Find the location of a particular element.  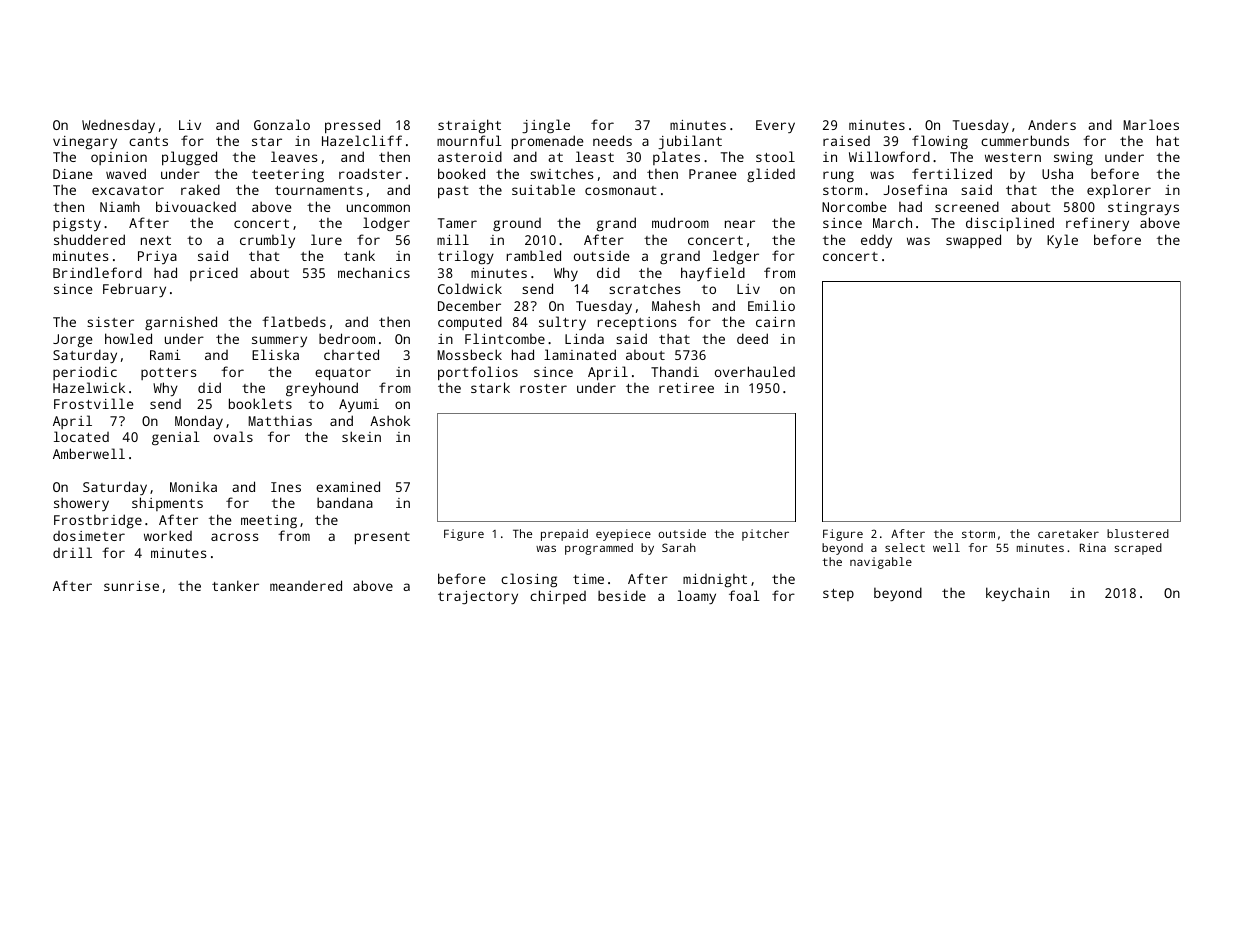

navigable is located at coordinates (881, 563).
